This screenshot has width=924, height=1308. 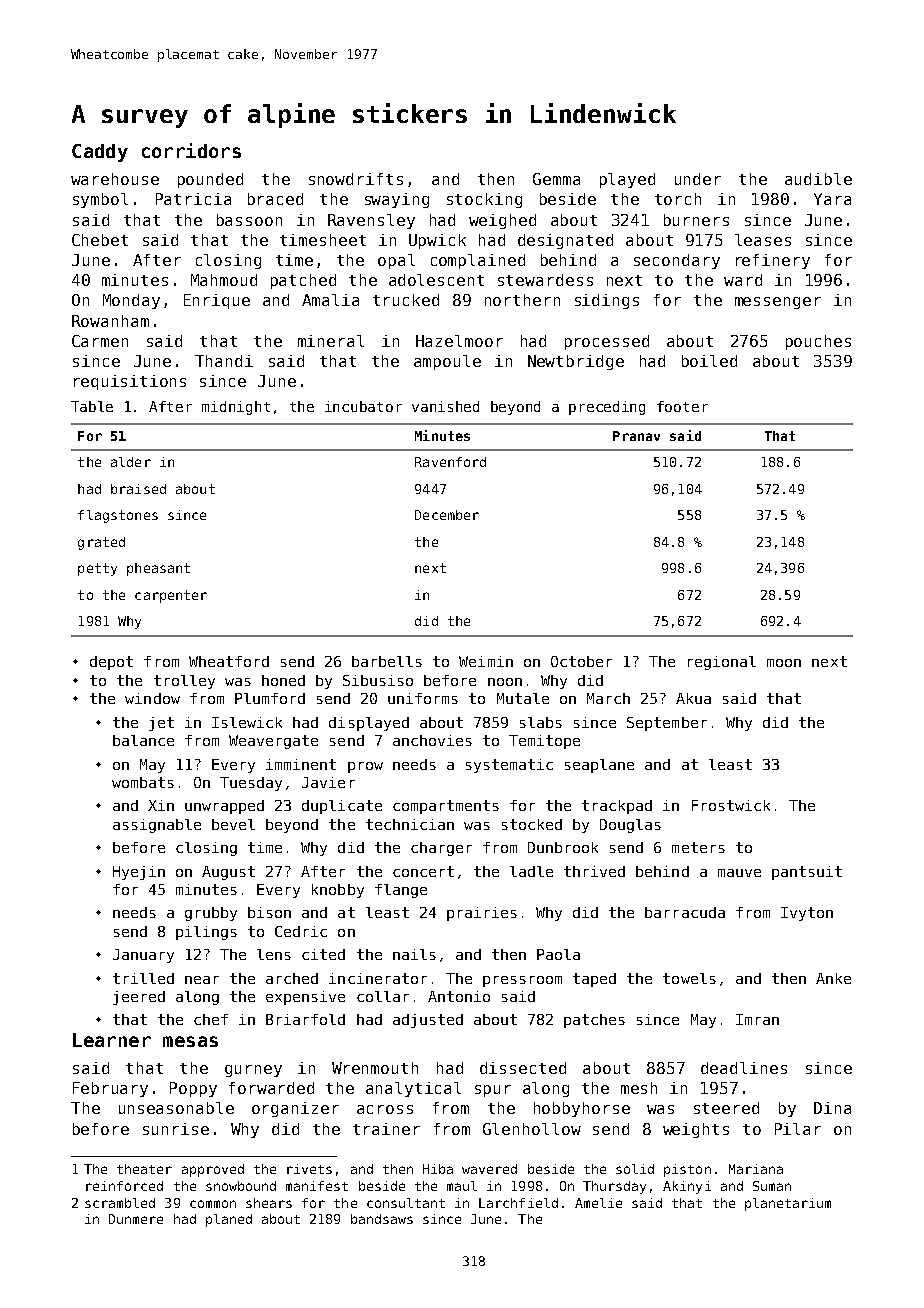 What do you see at coordinates (756, 1169) in the screenshot?
I see `Mariana` at bounding box center [756, 1169].
